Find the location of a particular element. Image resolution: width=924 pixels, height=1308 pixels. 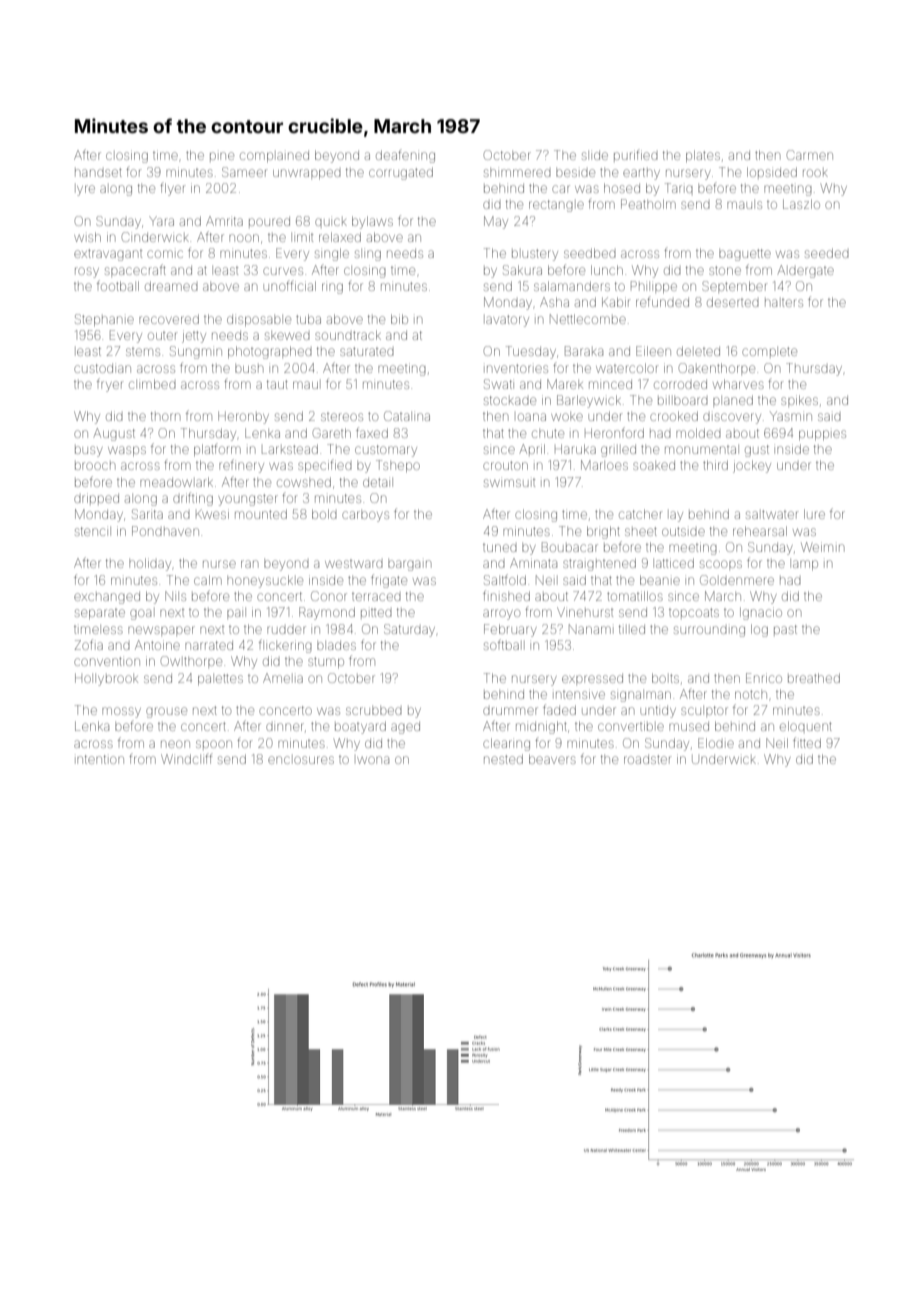

Goldenmere is located at coordinates (737, 580).
